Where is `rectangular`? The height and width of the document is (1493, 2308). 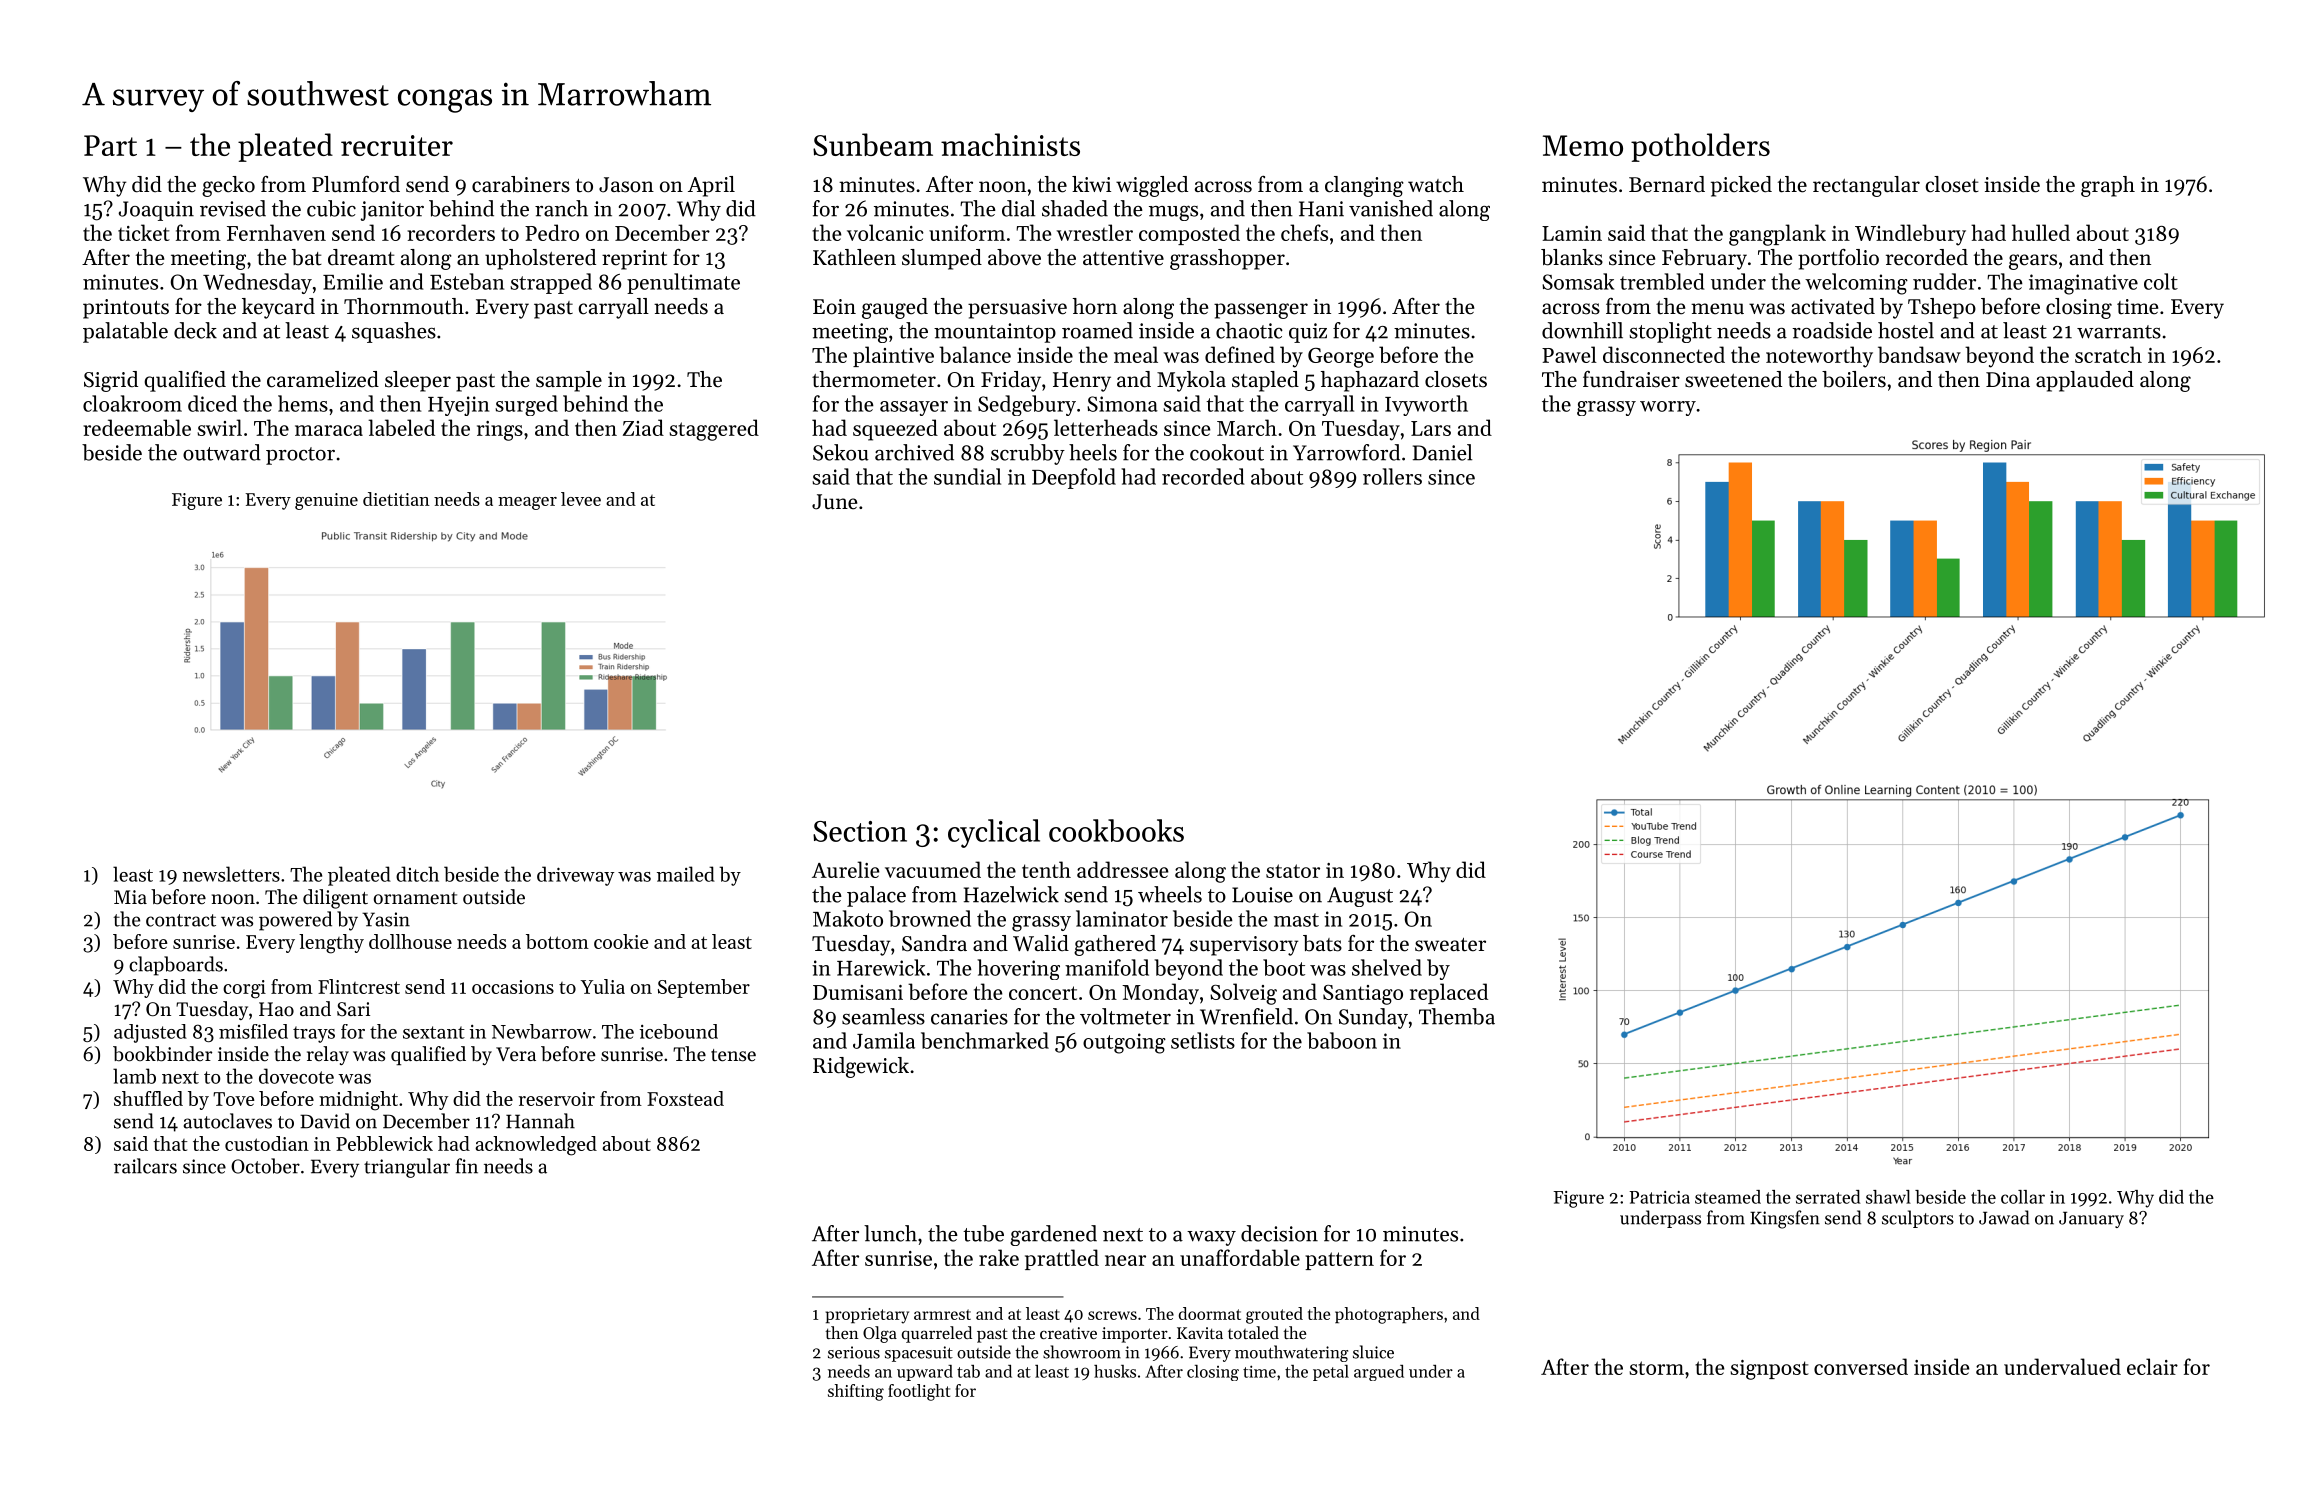 rectangular is located at coordinates (1866, 186).
